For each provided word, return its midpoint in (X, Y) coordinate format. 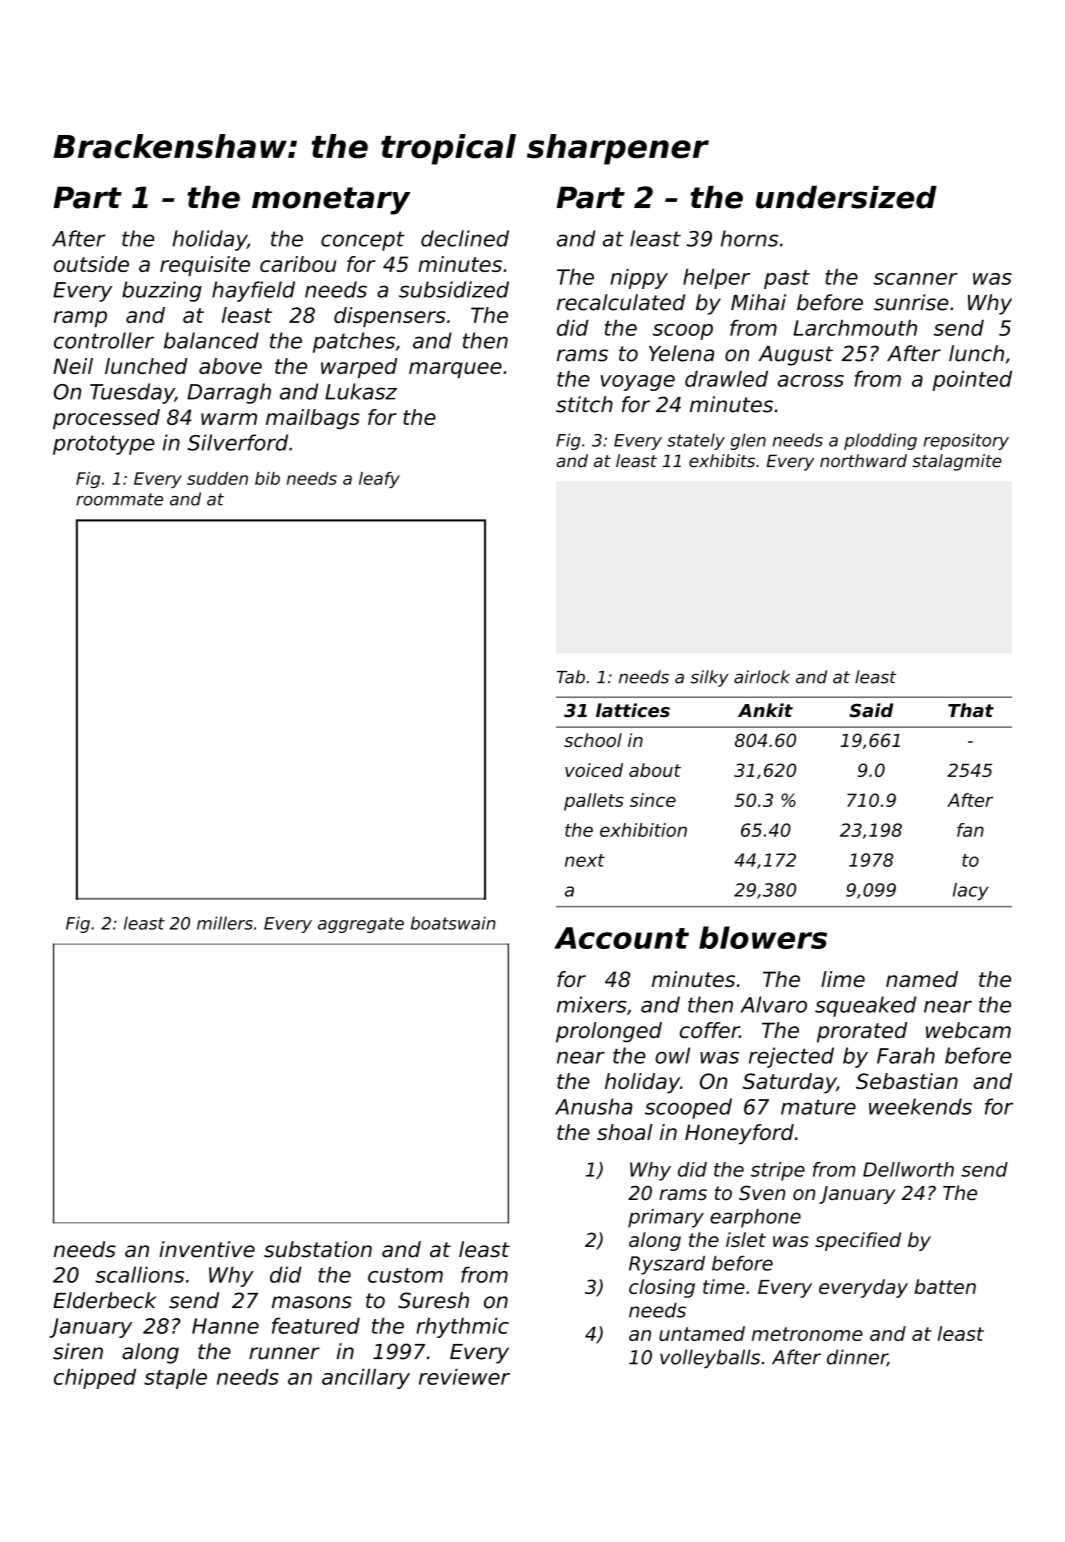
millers (225, 923)
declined (465, 238)
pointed (972, 380)
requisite (205, 266)
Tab (571, 677)
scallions (139, 1274)
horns (749, 238)
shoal (624, 1132)
